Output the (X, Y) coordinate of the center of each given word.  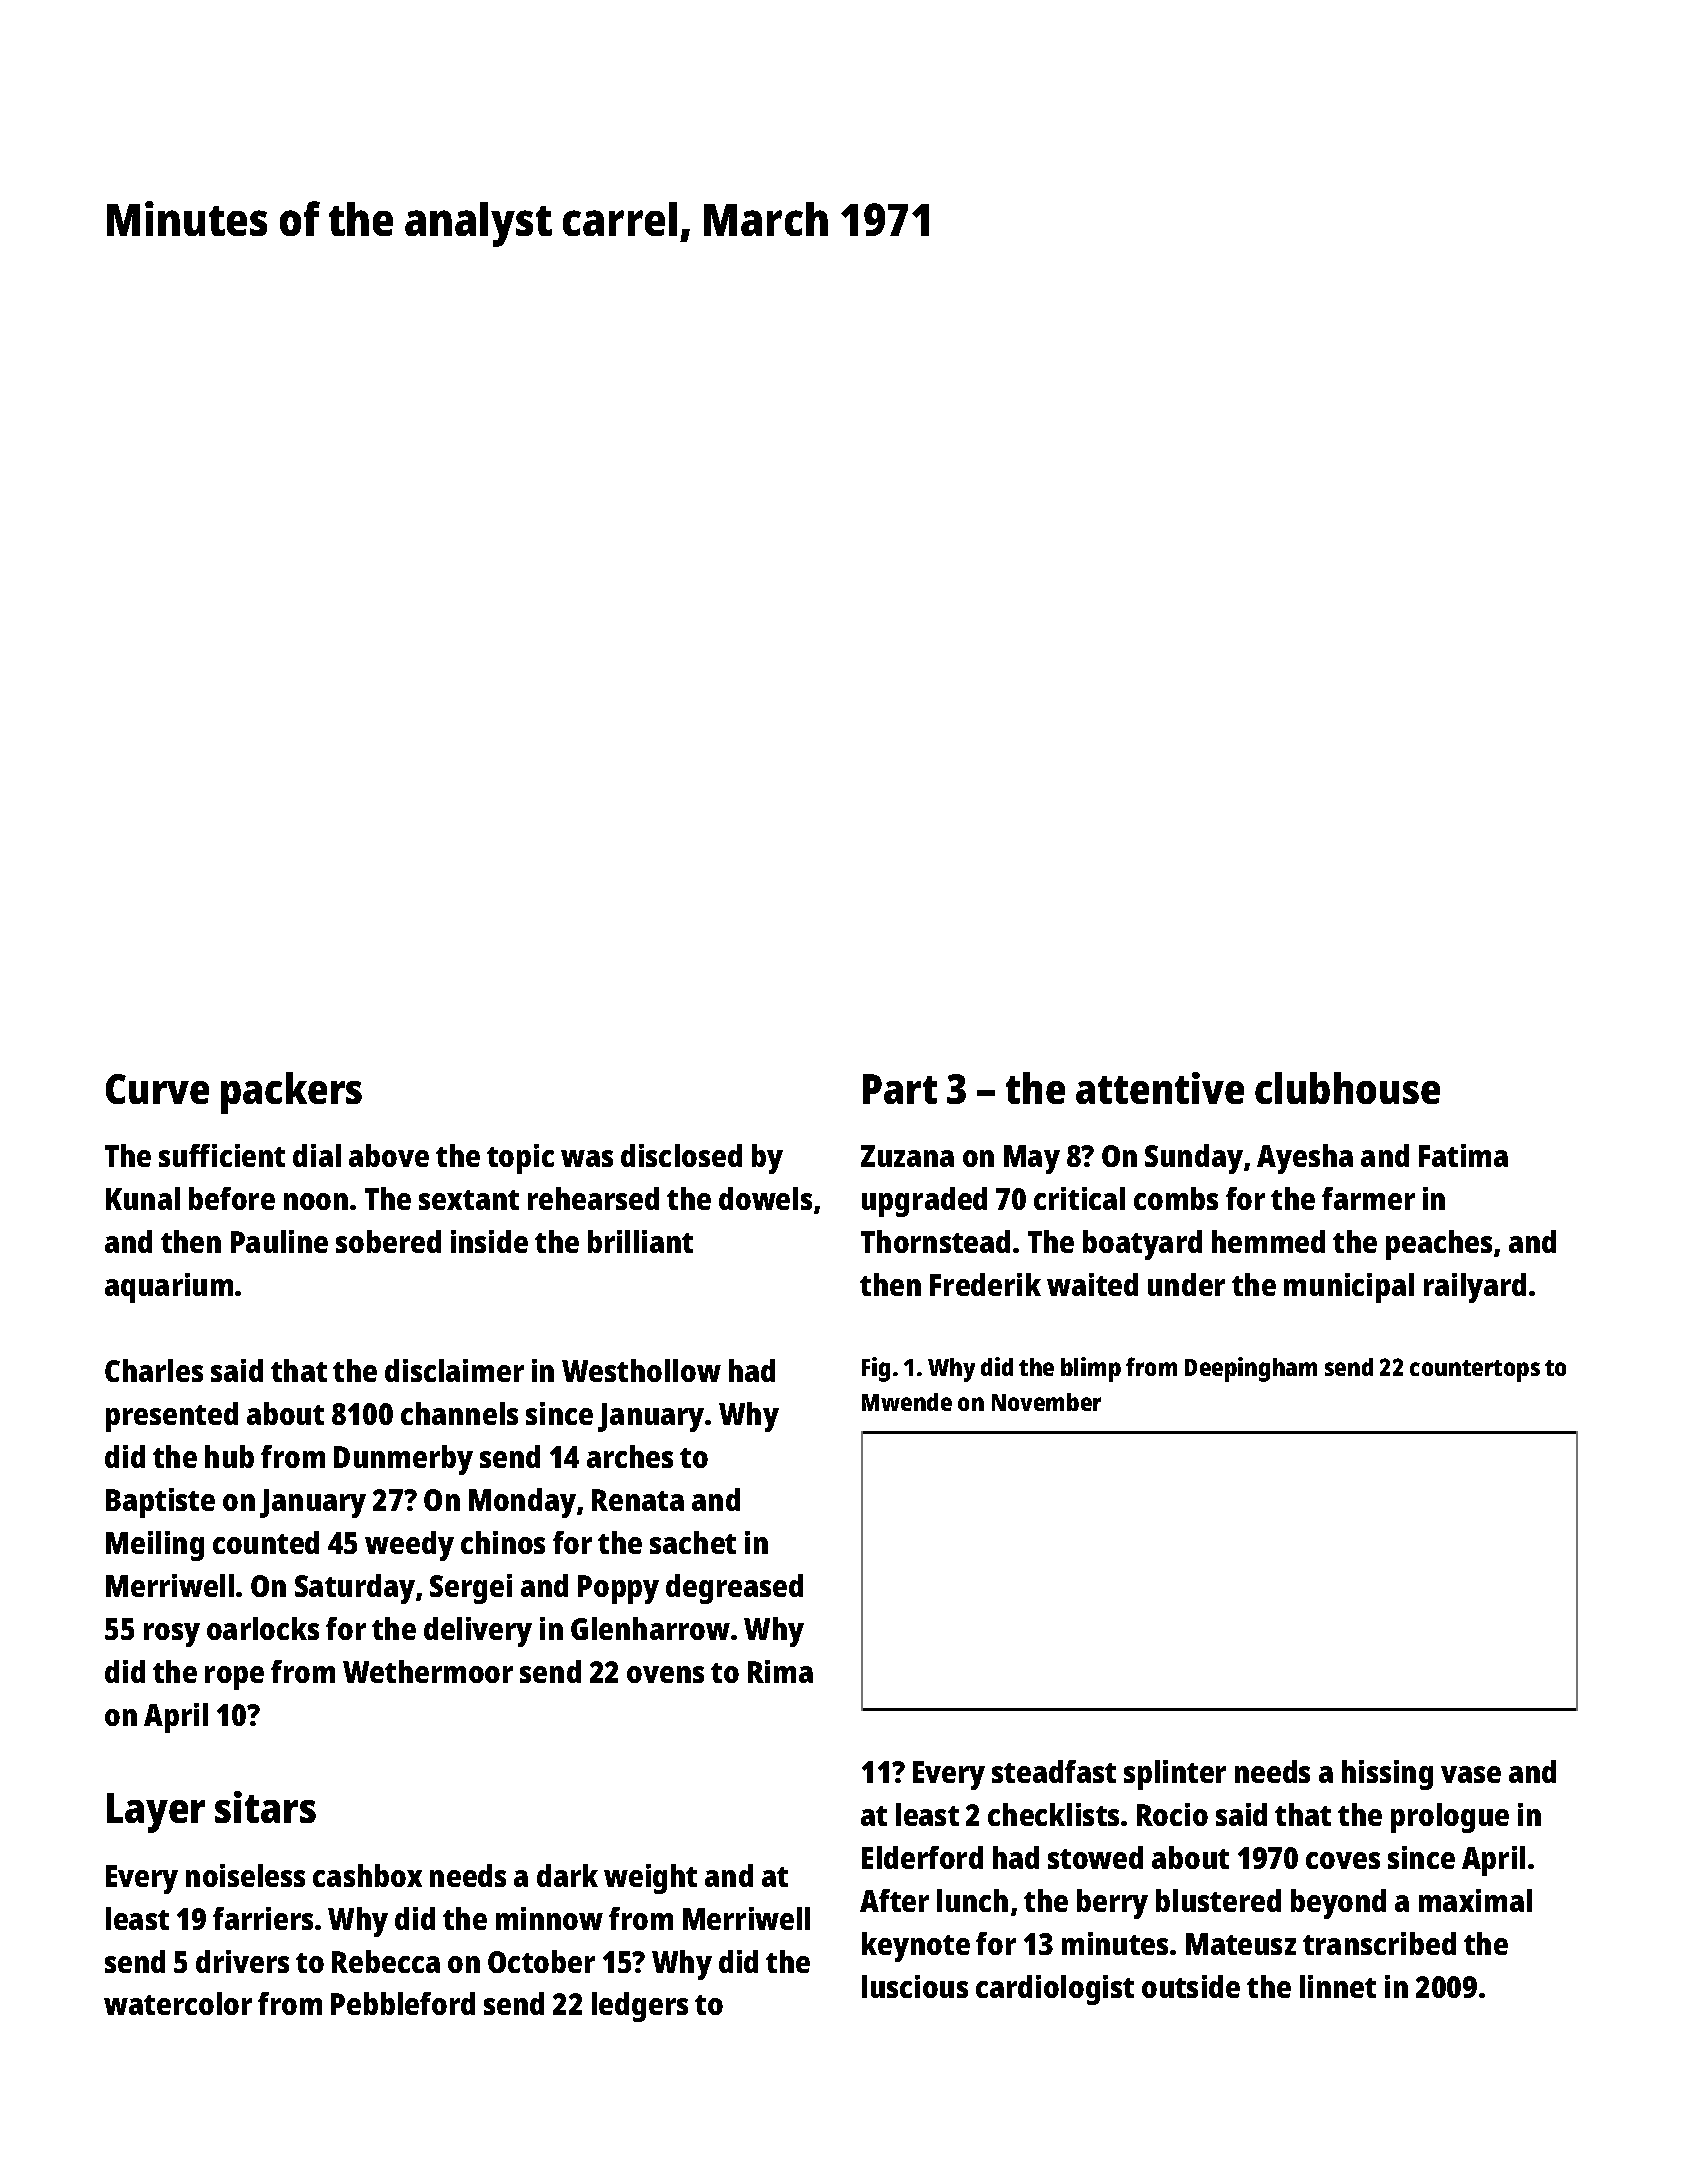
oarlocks (263, 1628)
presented (172, 1417)
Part (900, 1089)
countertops (1475, 1371)
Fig (876, 1369)
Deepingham (1251, 1369)
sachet (693, 1542)
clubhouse (1347, 1088)
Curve (157, 1089)
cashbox (367, 1875)
